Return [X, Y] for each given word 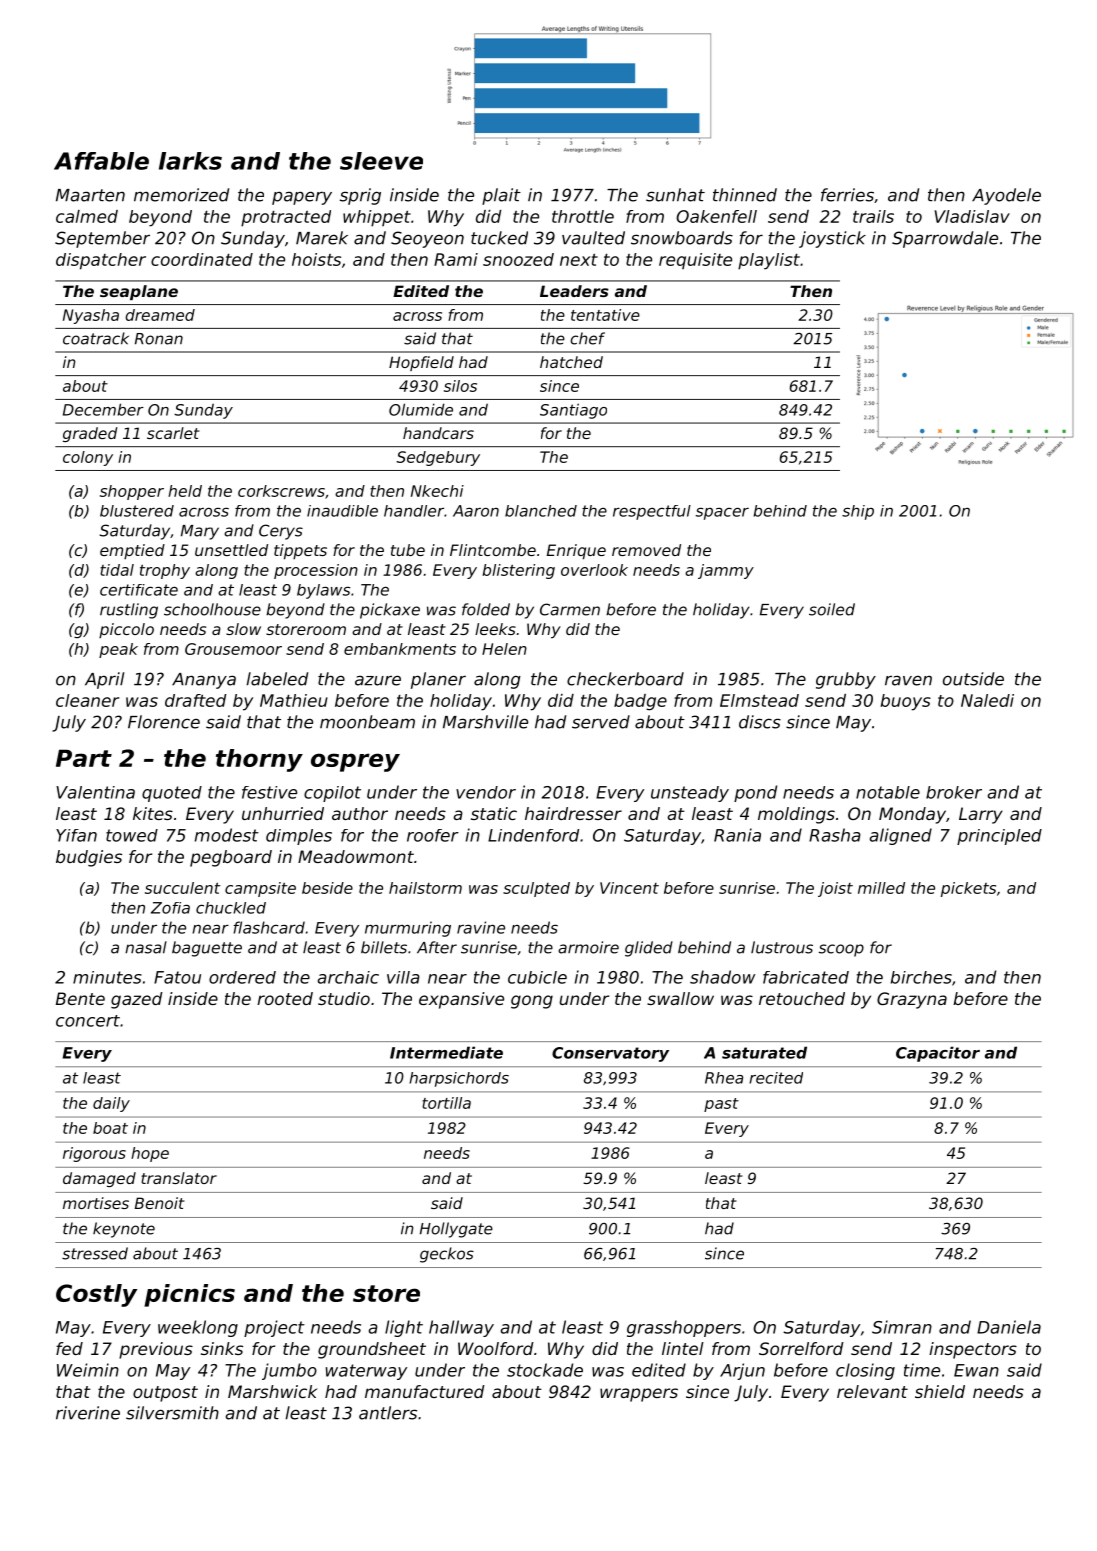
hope [150, 1154]
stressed [95, 1253]
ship [858, 512]
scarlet [173, 433]
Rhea [724, 1078]
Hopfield [421, 363]
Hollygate [456, 1230]
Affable [101, 161]
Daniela [1009, 1327]
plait [501, 196]
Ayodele [1006, 196]
